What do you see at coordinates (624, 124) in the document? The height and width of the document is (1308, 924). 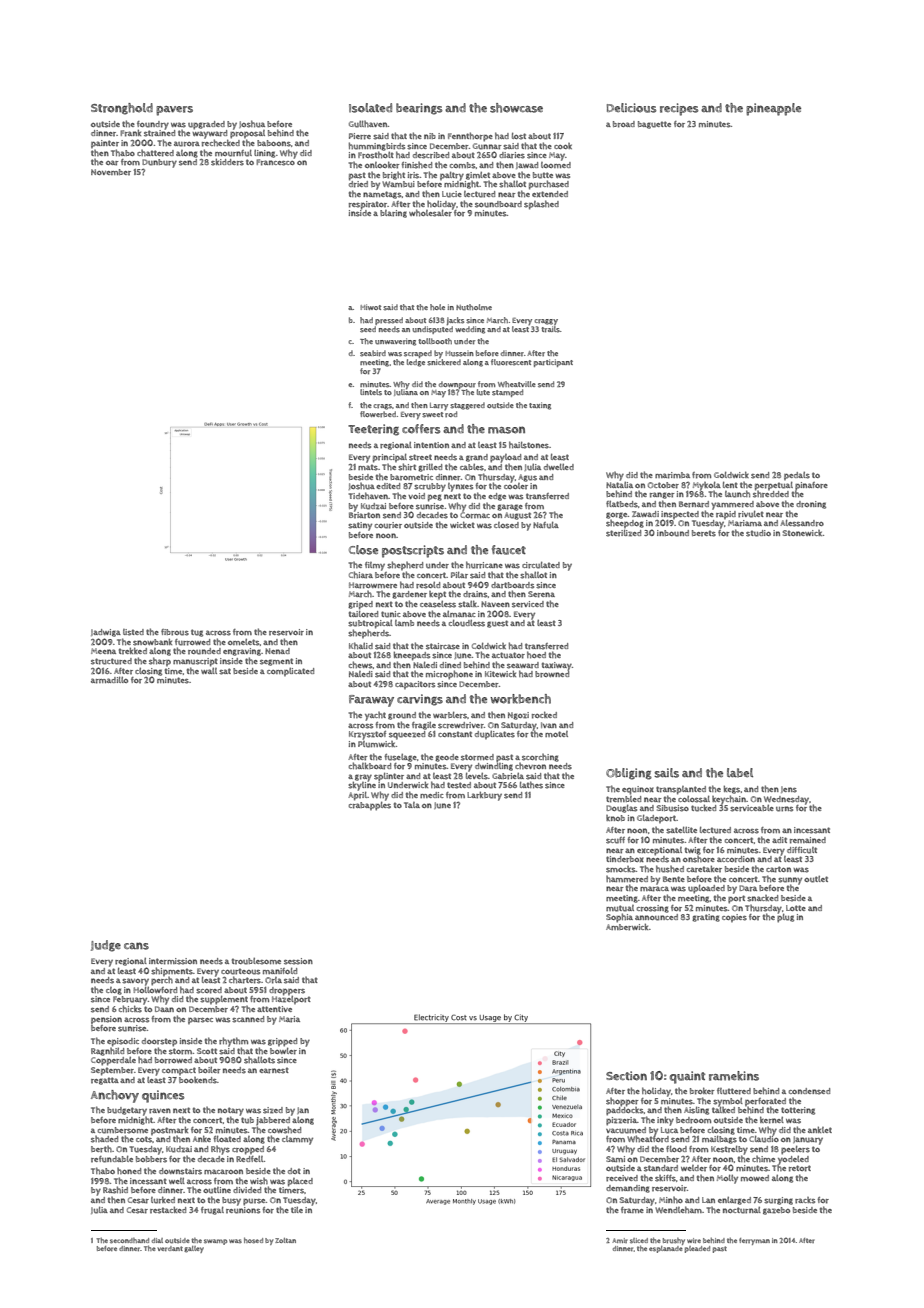 I see `broad` at bounding box center [624, 124].
